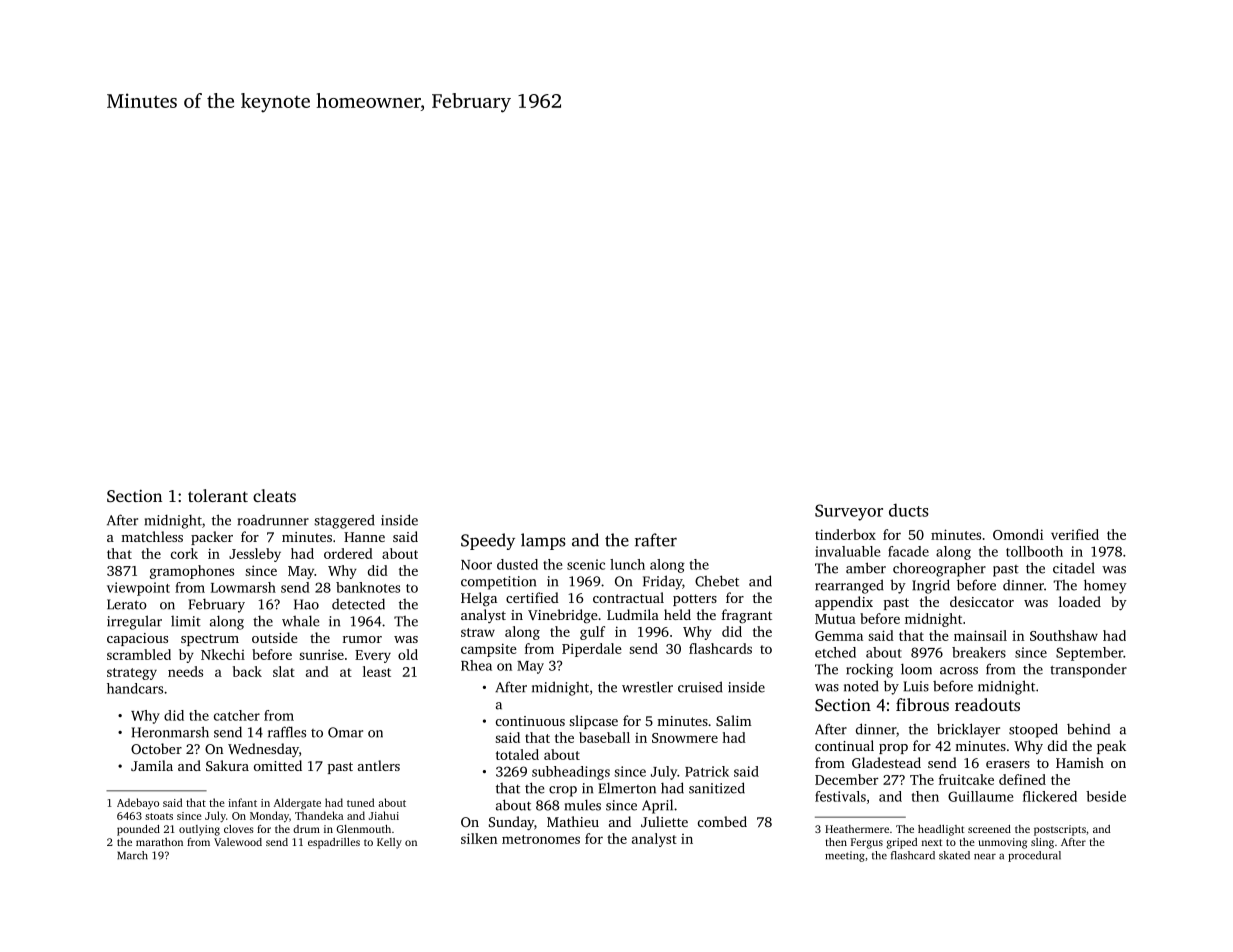  I want to click on Omar, so click(345, 732).
